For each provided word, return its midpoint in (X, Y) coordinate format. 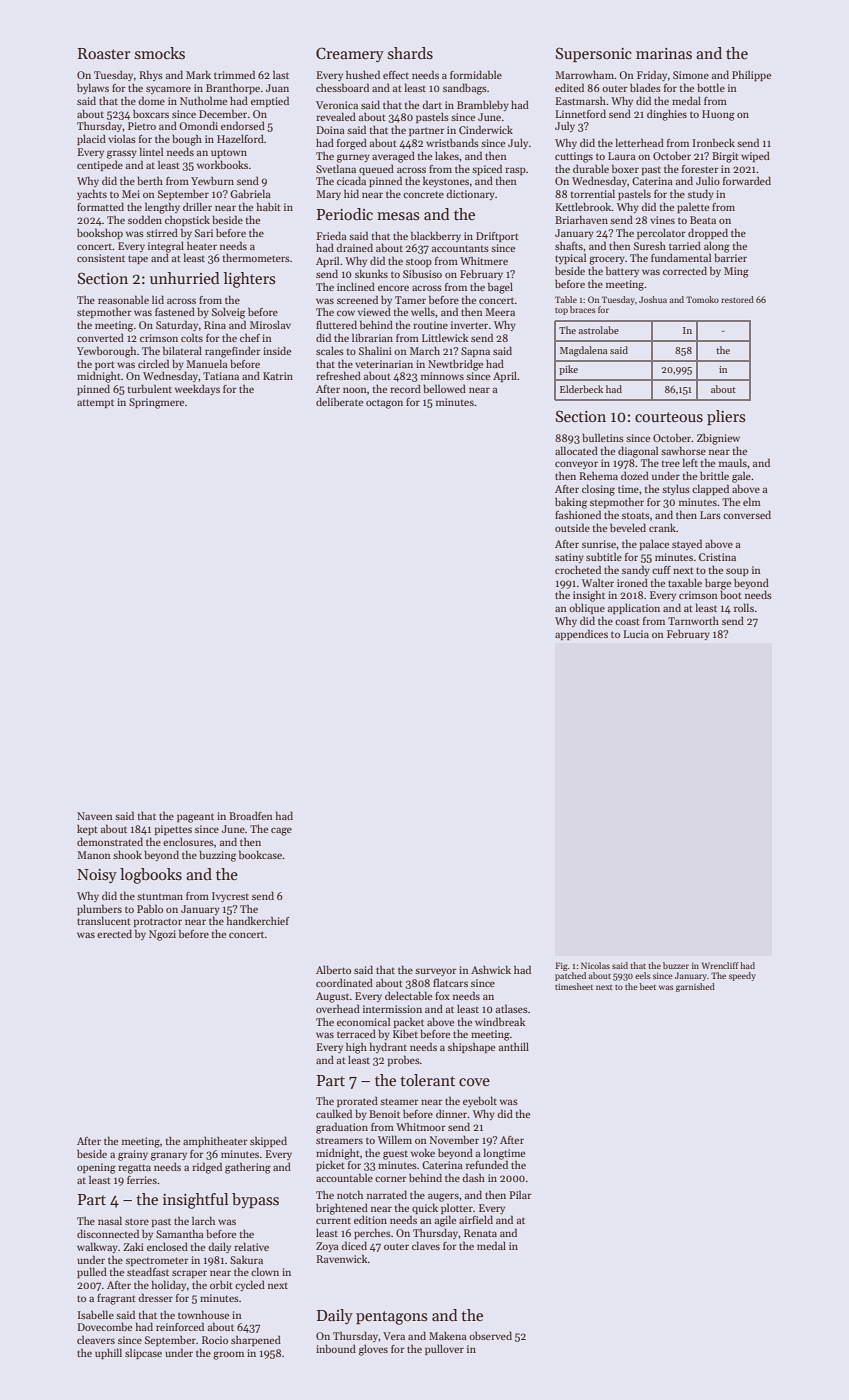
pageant (195, 818)
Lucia (636, 634)
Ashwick (491, 969)
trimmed (234, 74)
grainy (133, 1155)
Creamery (350, 55)
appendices (581, 634)
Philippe (751, 75)
